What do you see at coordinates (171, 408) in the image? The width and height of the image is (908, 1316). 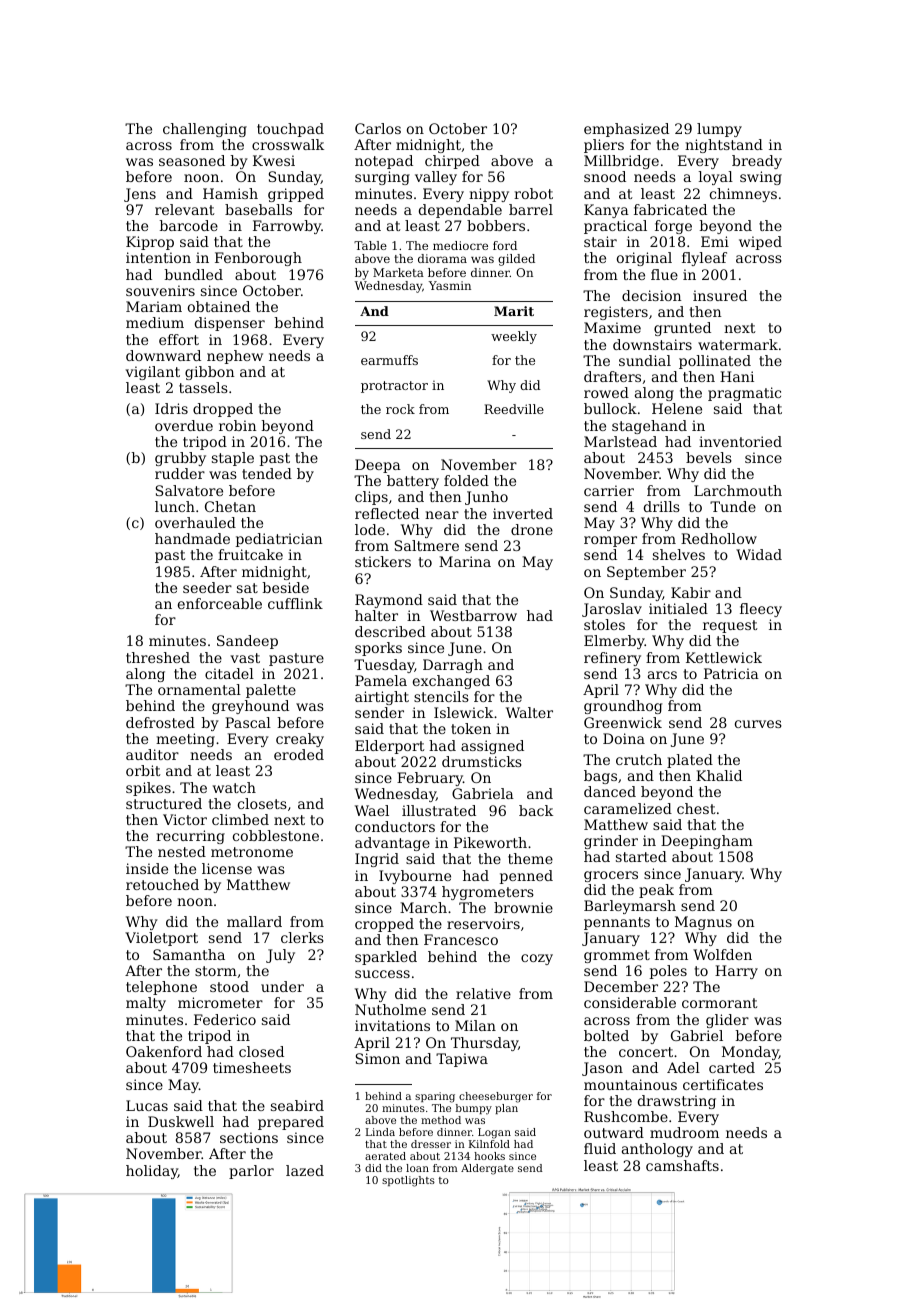 I see `Idris` at bounding box center [171, 408].
